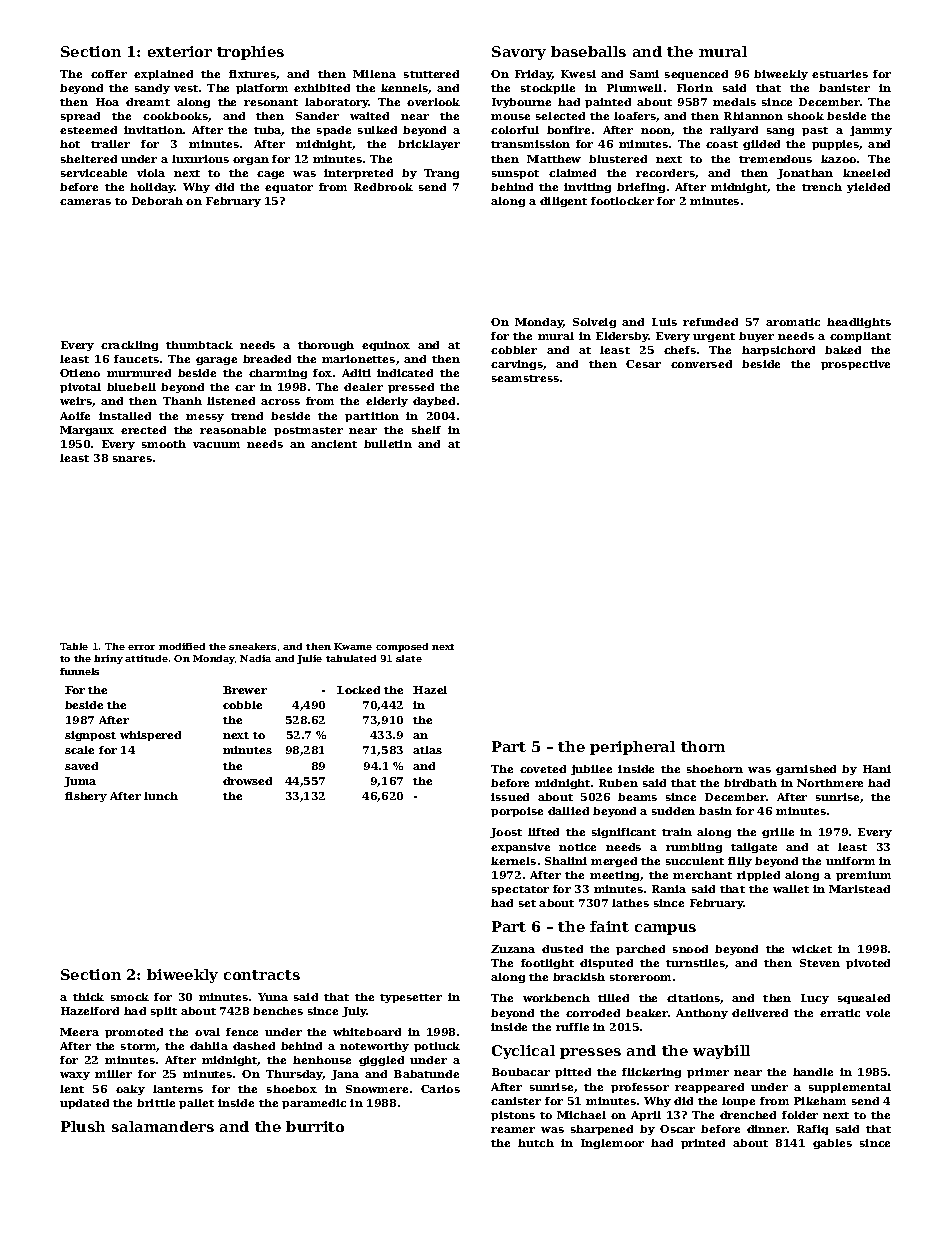  Describe the element at coordinates (515, 174) in the image. I see `sunspot` at that location.
